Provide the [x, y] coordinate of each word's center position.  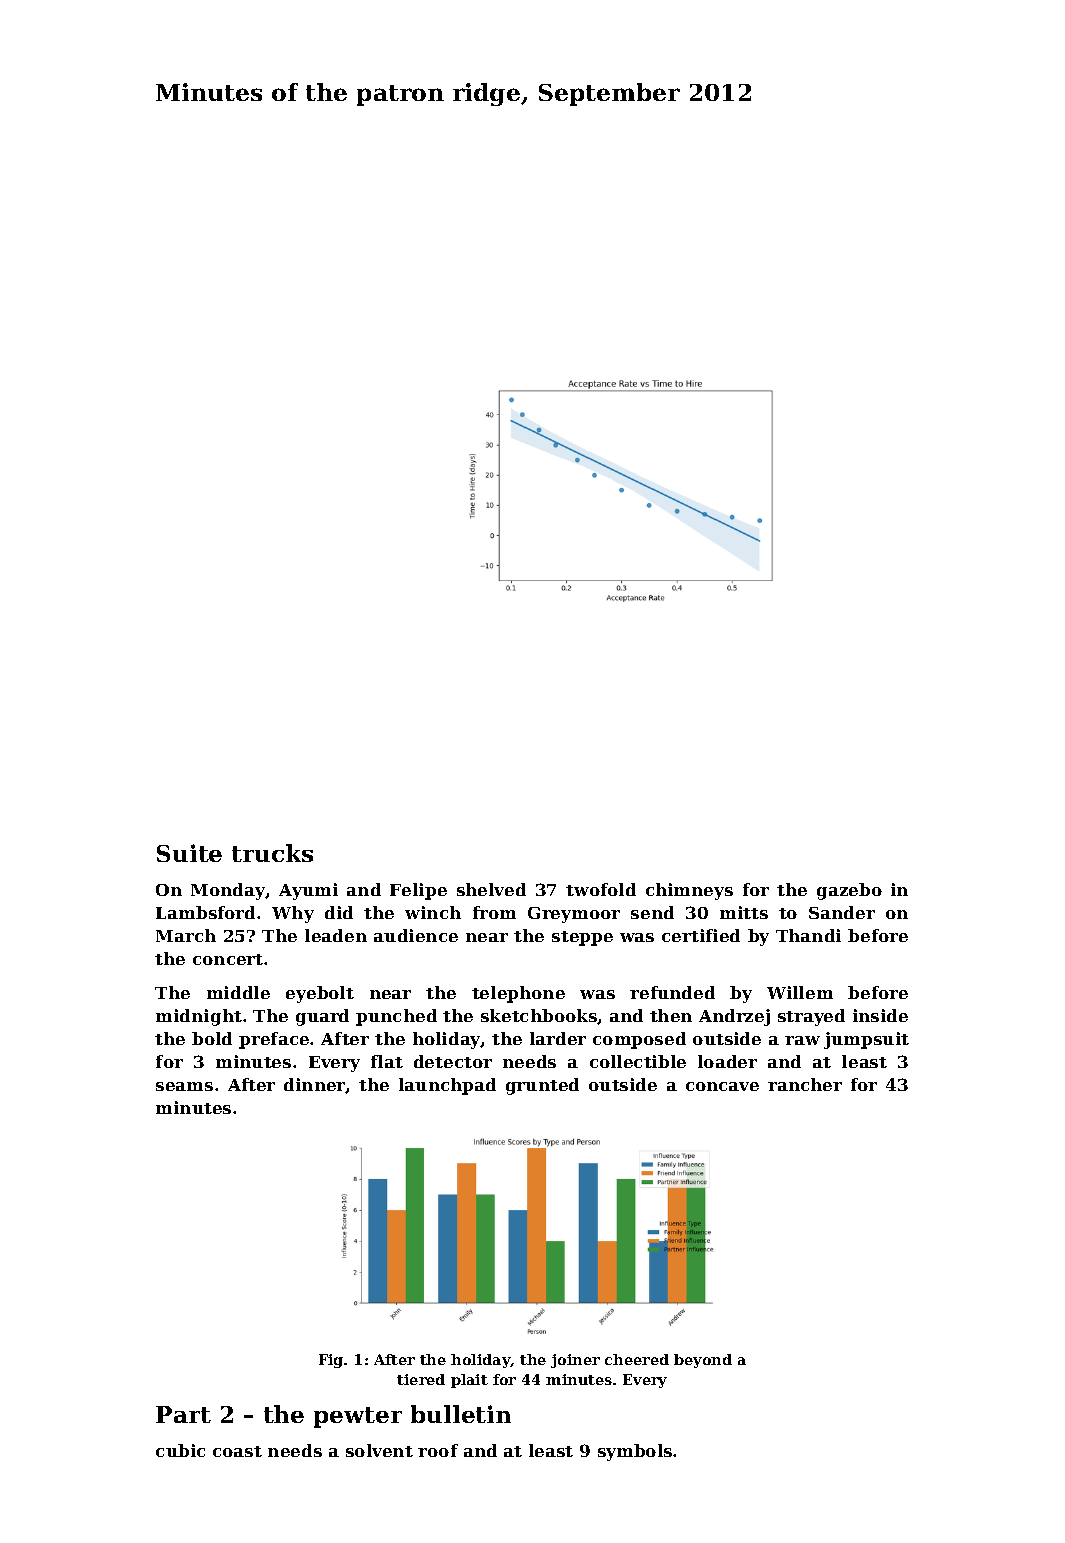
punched [396, 1017]
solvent [379, 1450]
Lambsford [205, 912]
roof [438, 1450]
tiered [421, 1379]
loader [727, 1061]
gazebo [849, 891]
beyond [703, 1361]
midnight [199, 1017]
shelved [491, 889]
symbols [635, 1452]
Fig [331, 1361]
